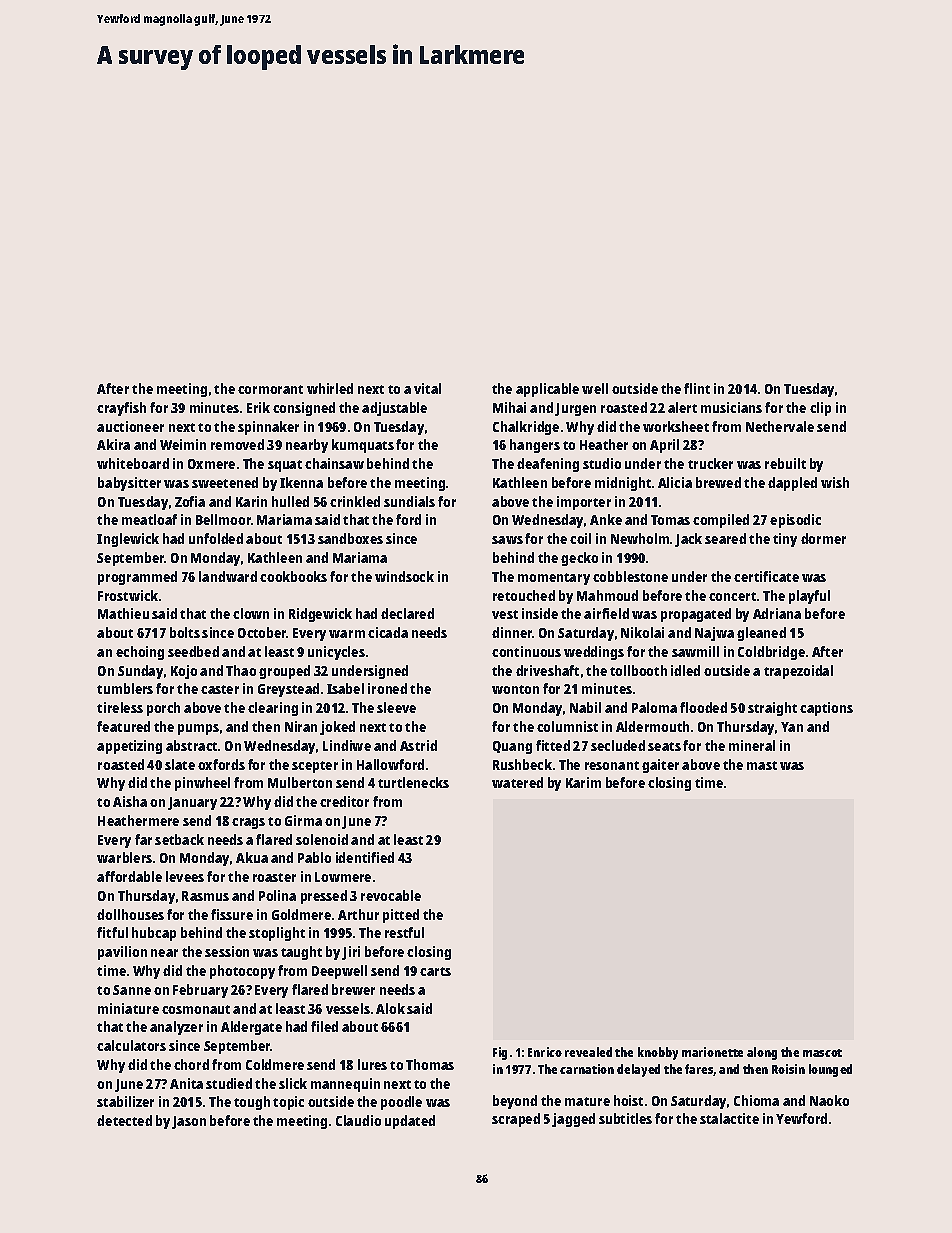 Image resolution: width=952 pixels, height=1233 pixels. What do you see at coordinates (390, 1008) in the screenshot?
I see `Alok` at bounding box center [390, 1008].
